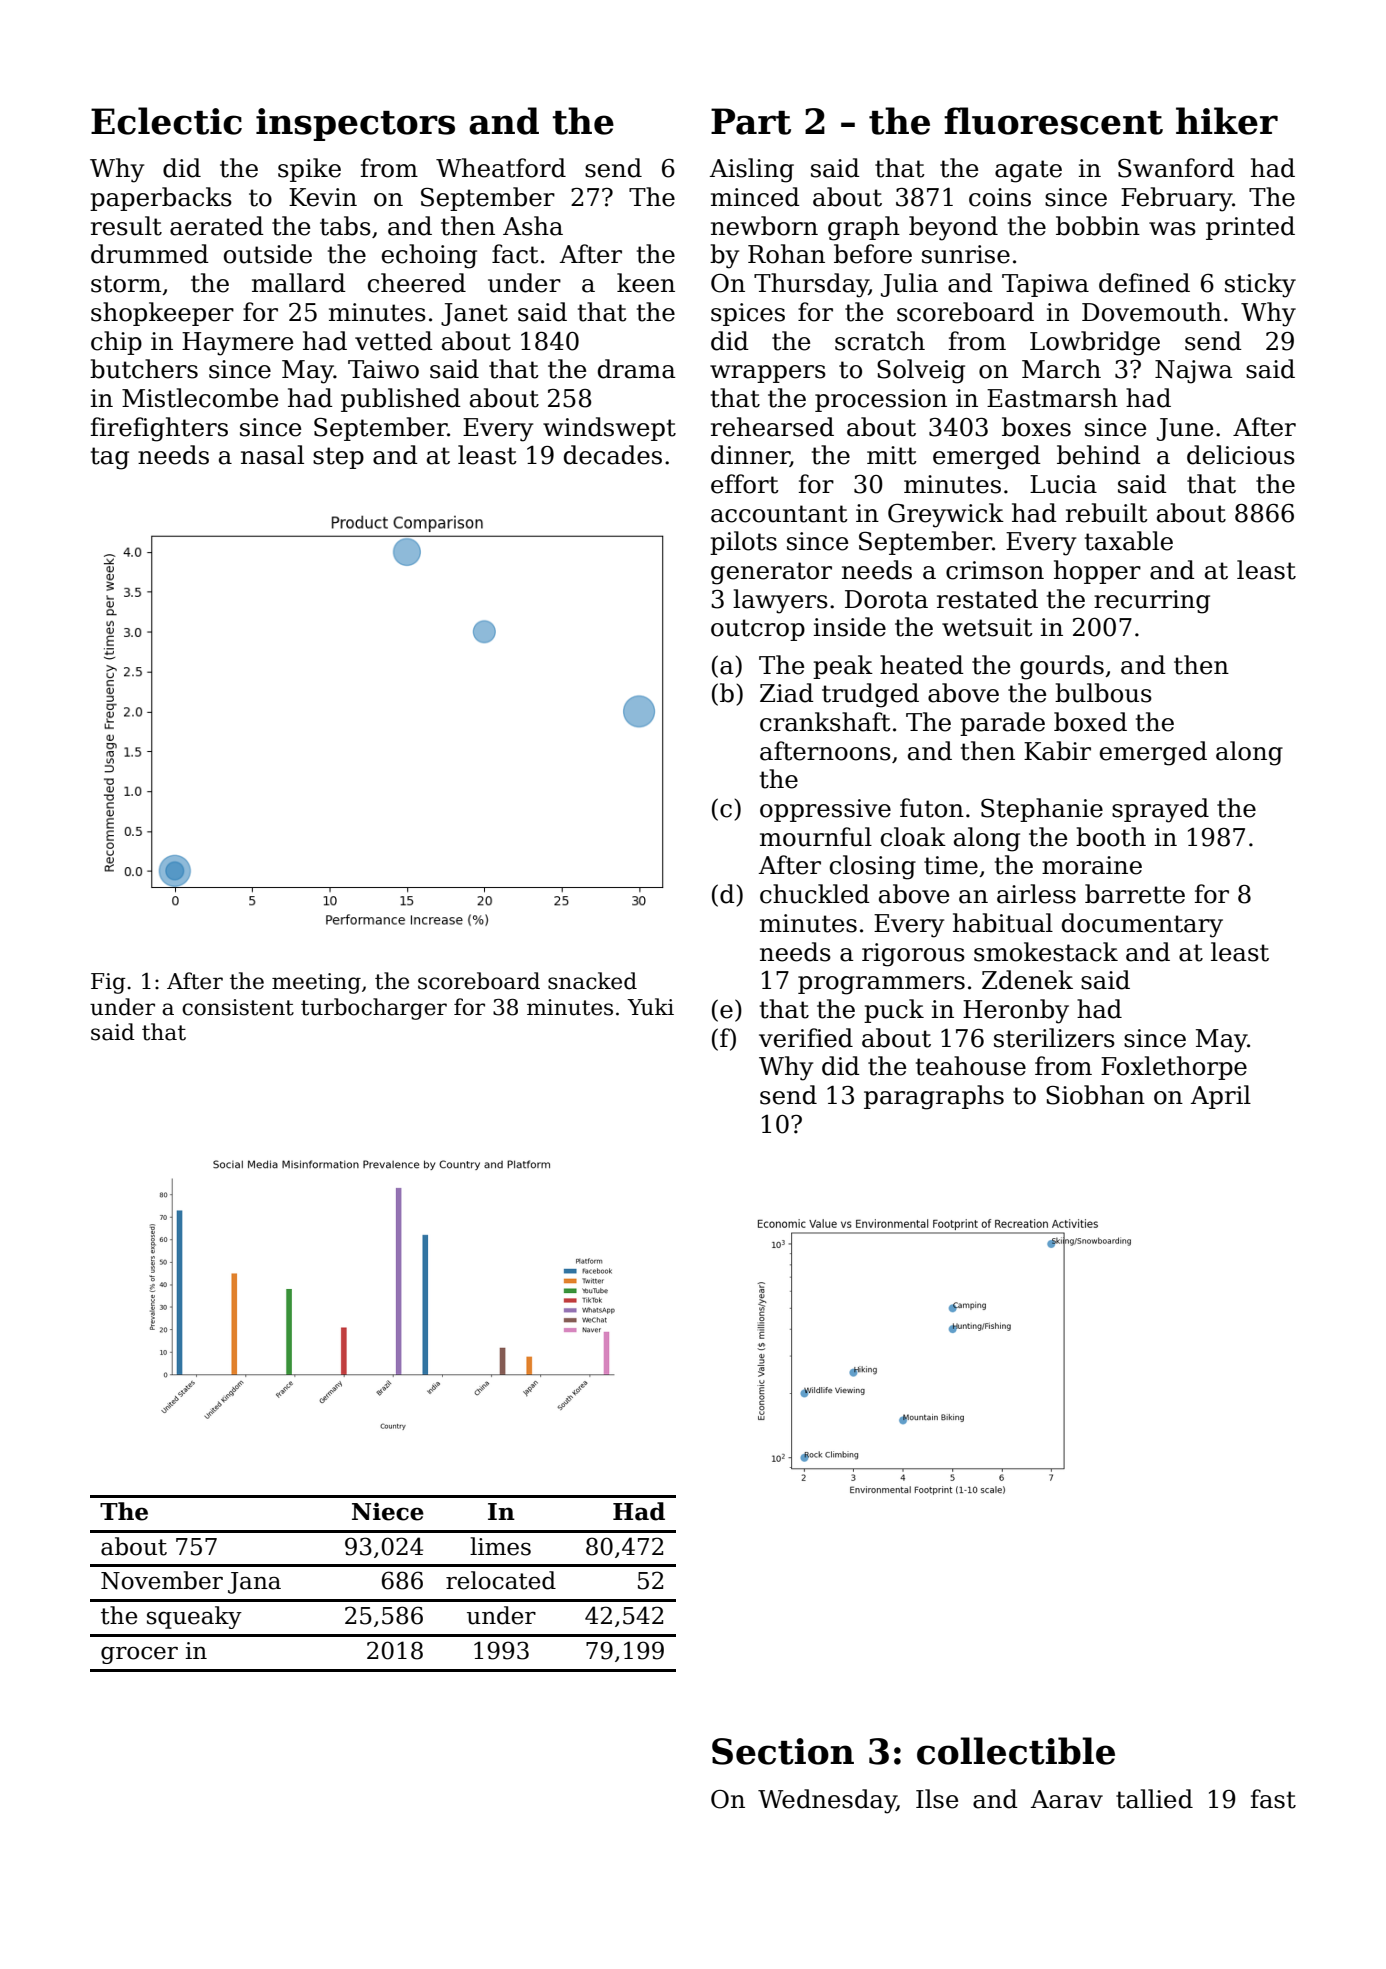 Image resolution: width=1386 pixels, height=1969 pixels. Describe the element at coordinates (166, 121) in the page. I see `Eclectic` at that location.
